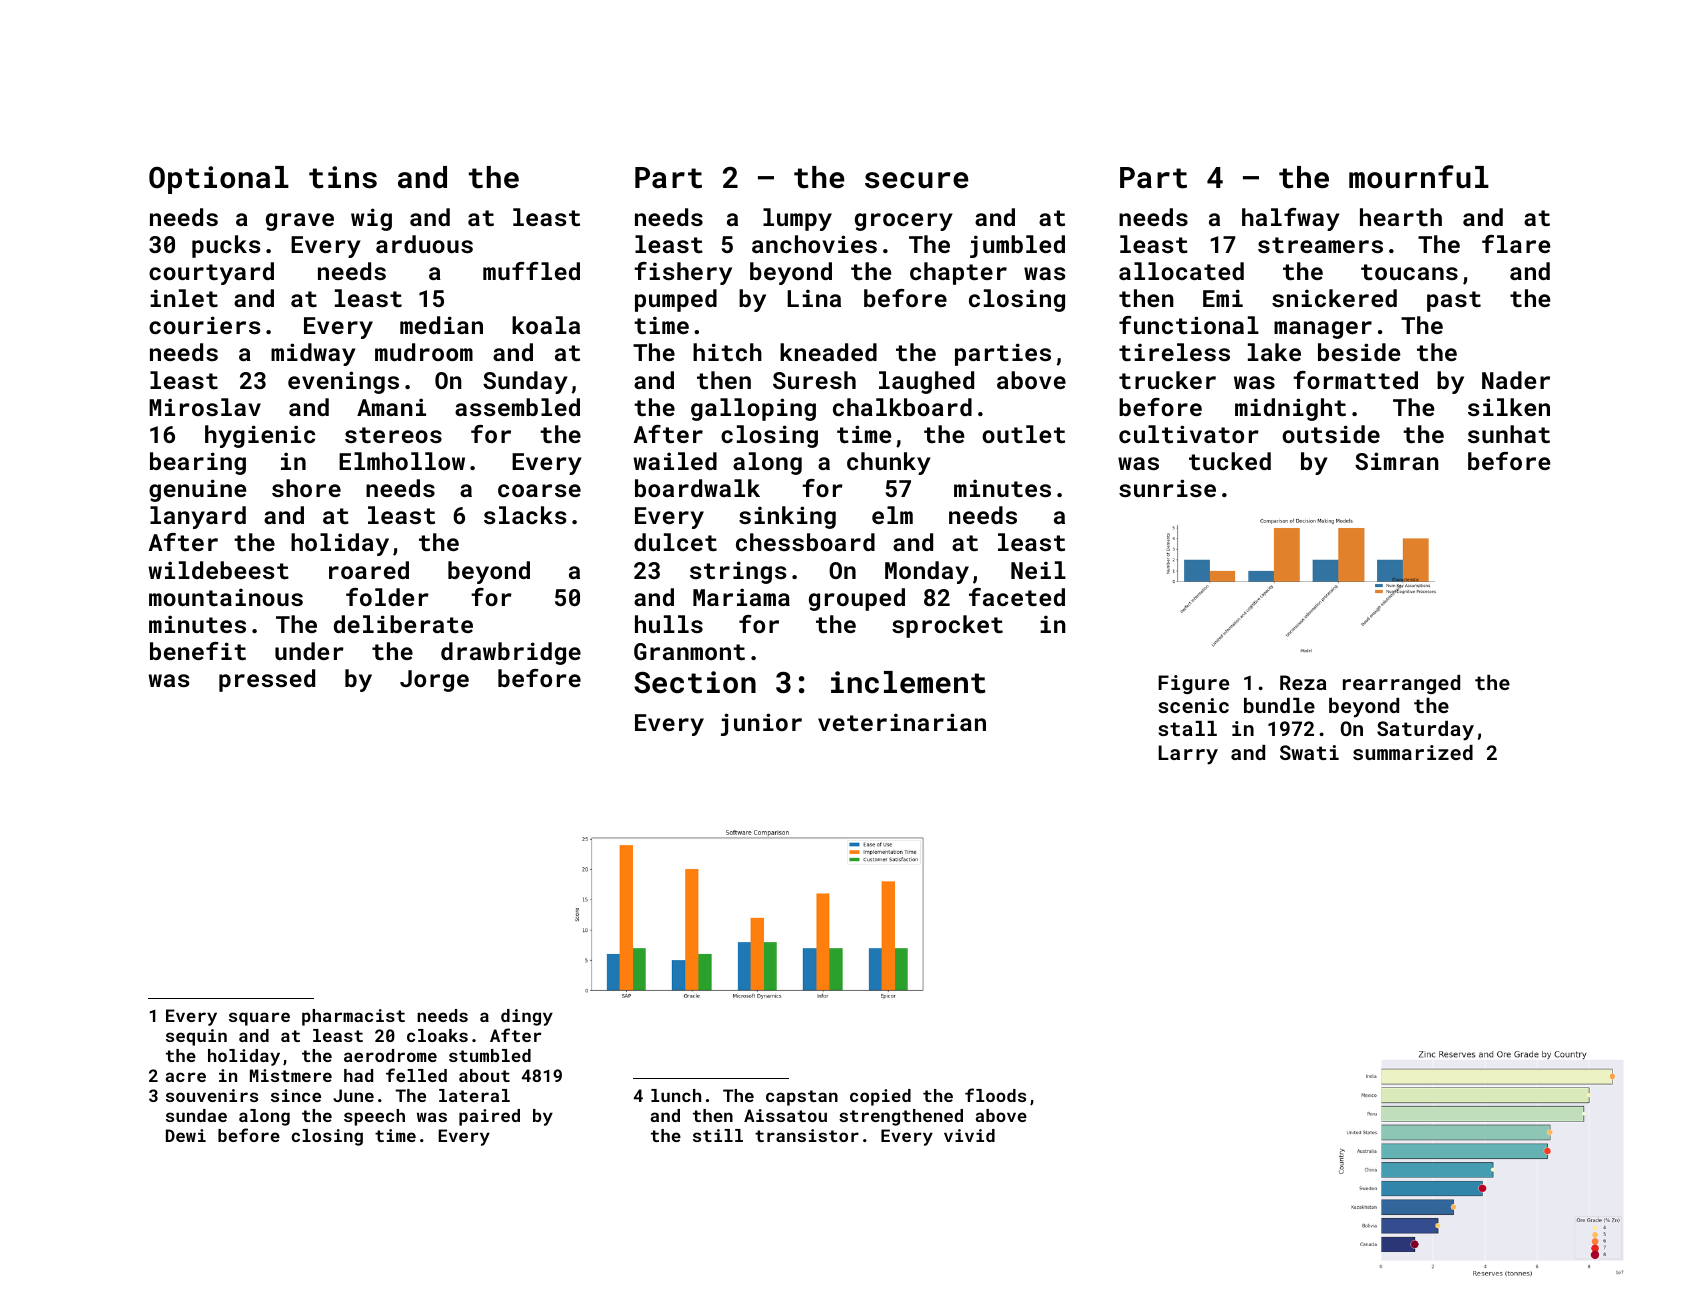 This document has width=1700, height=1313. I want to click on dingy, so click(527, 1017).
